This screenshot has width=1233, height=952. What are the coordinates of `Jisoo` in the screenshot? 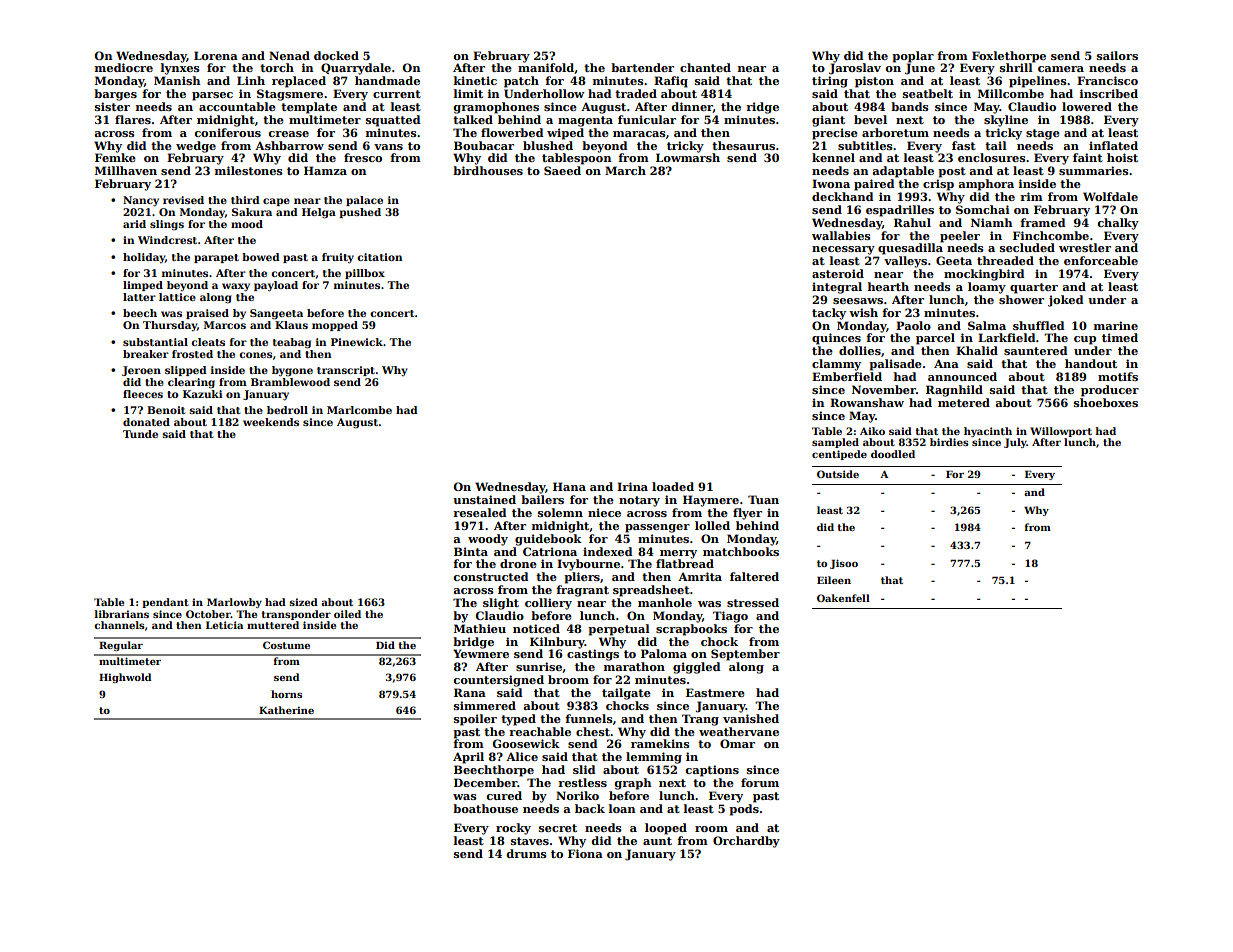 It's located at (844, 564).
